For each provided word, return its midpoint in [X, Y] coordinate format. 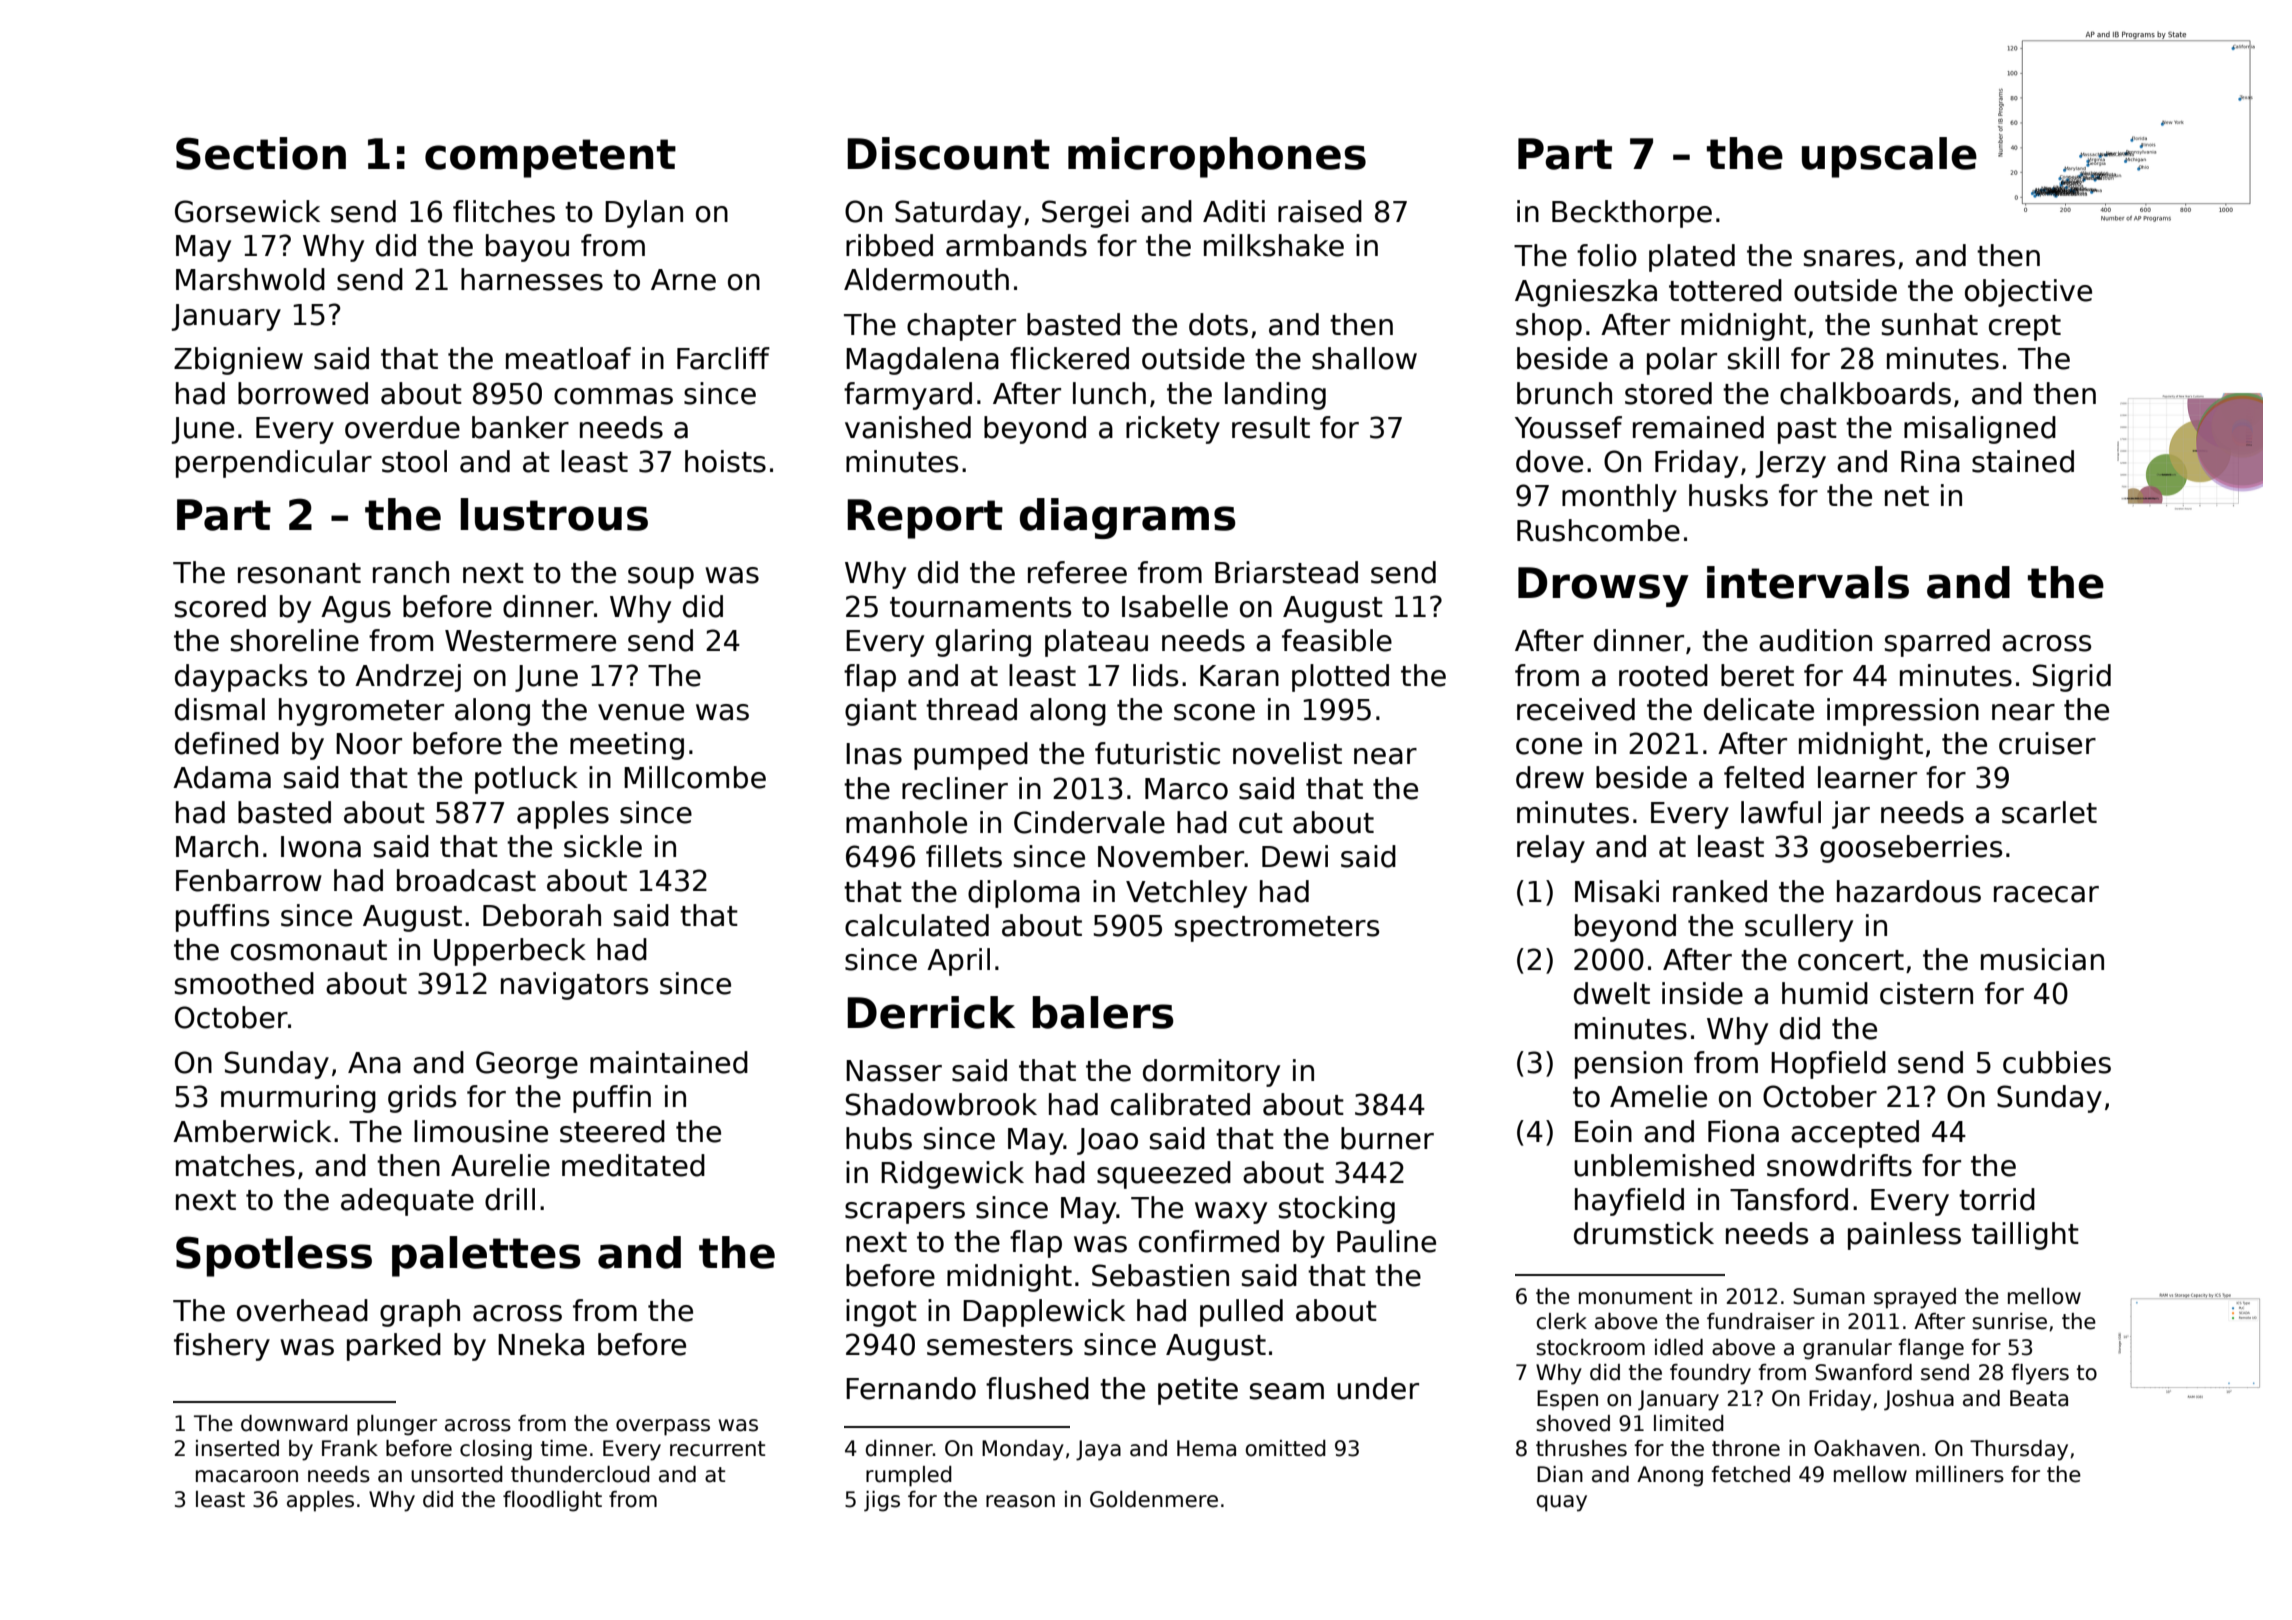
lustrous [554, 514]
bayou [527, 248]
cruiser [2047, 743]
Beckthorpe [1632, 214]
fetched [1750, 1474]
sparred [1937, 643]
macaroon [247, 1476]
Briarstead [1286, 572]
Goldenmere [1154, 1499]
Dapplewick [1044, 1313]
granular [1847, 1349]
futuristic [1157, 753]
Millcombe [695, 777]
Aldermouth [926, 279]
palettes [486, 1256]
